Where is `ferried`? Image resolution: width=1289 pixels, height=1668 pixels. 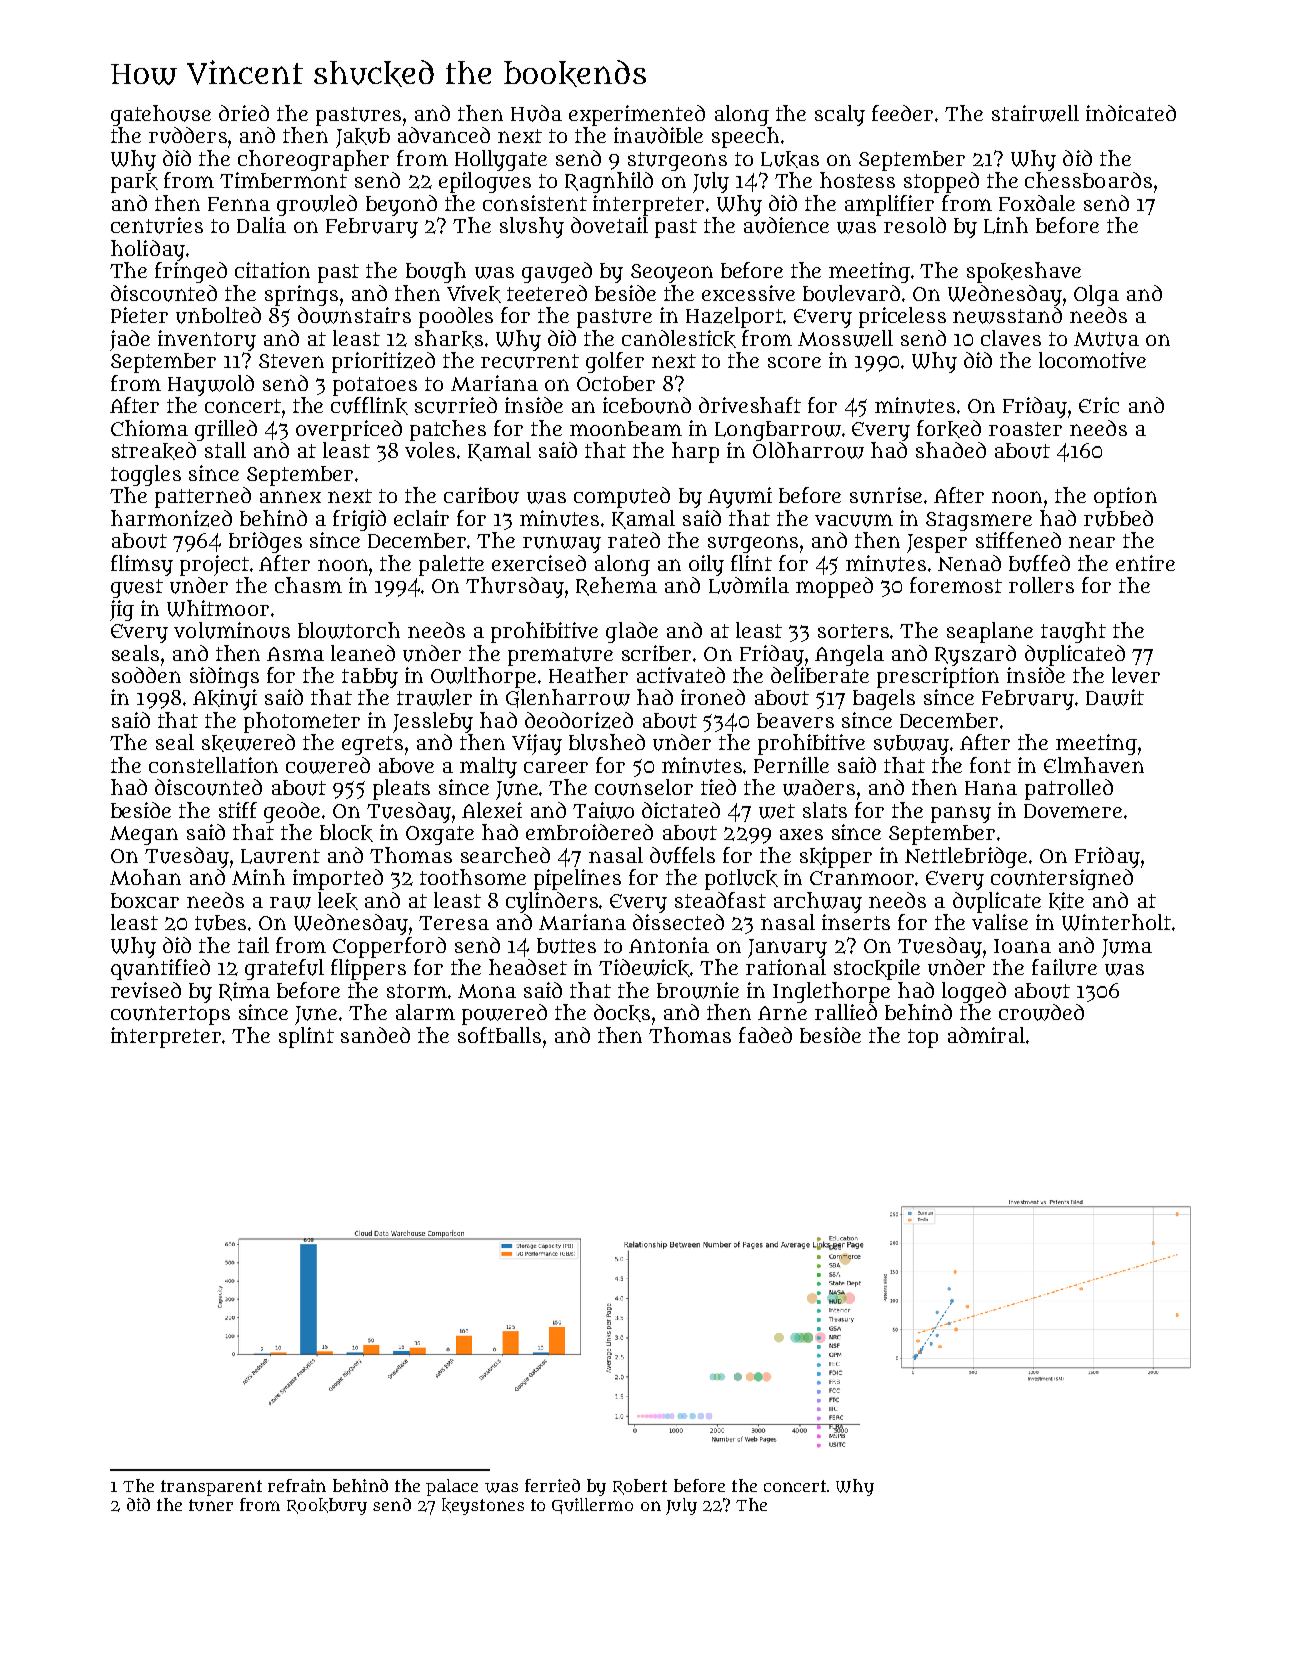
ferried is located at coordinates (552, 1485).
